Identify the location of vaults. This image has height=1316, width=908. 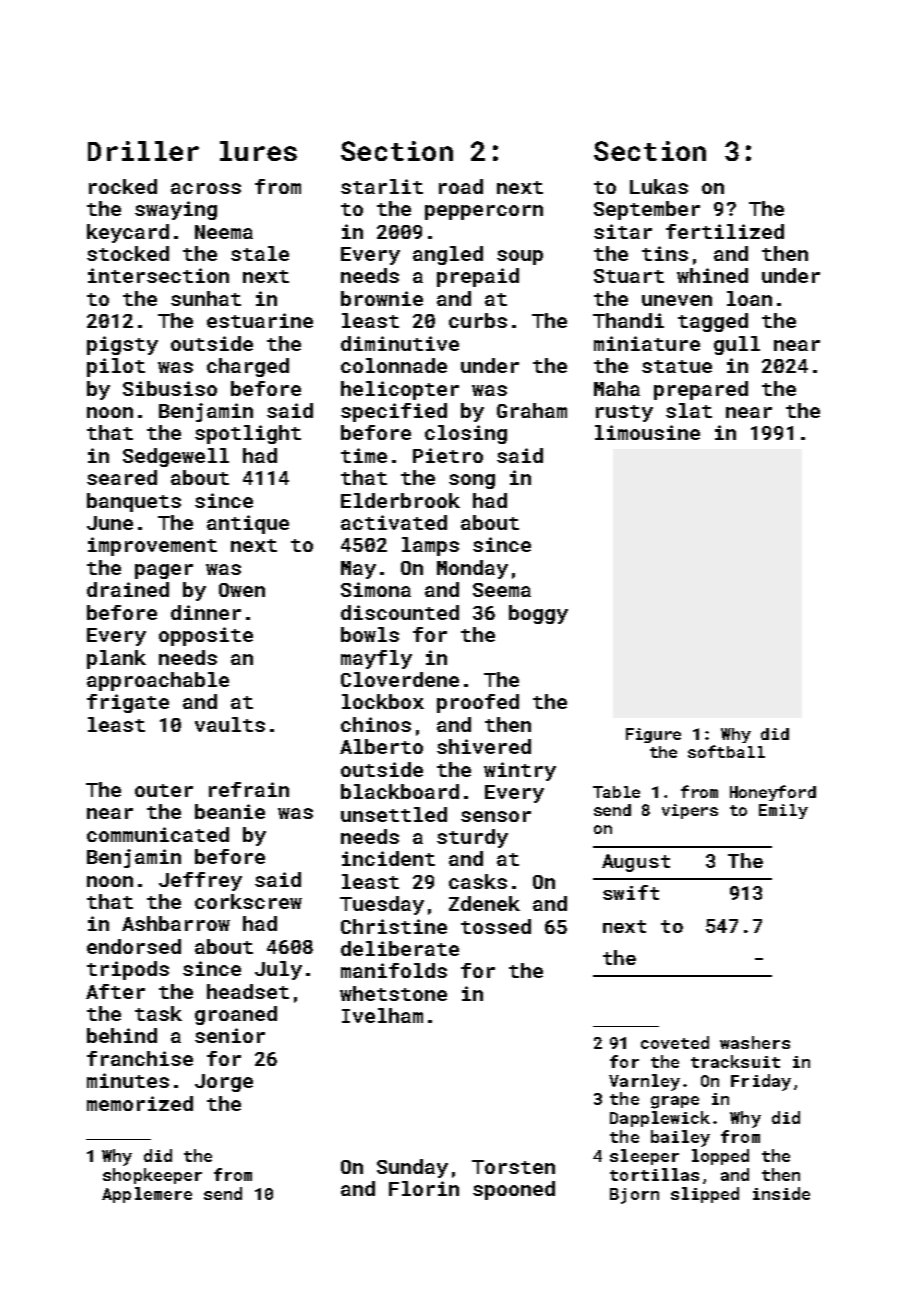
(230, 724).
